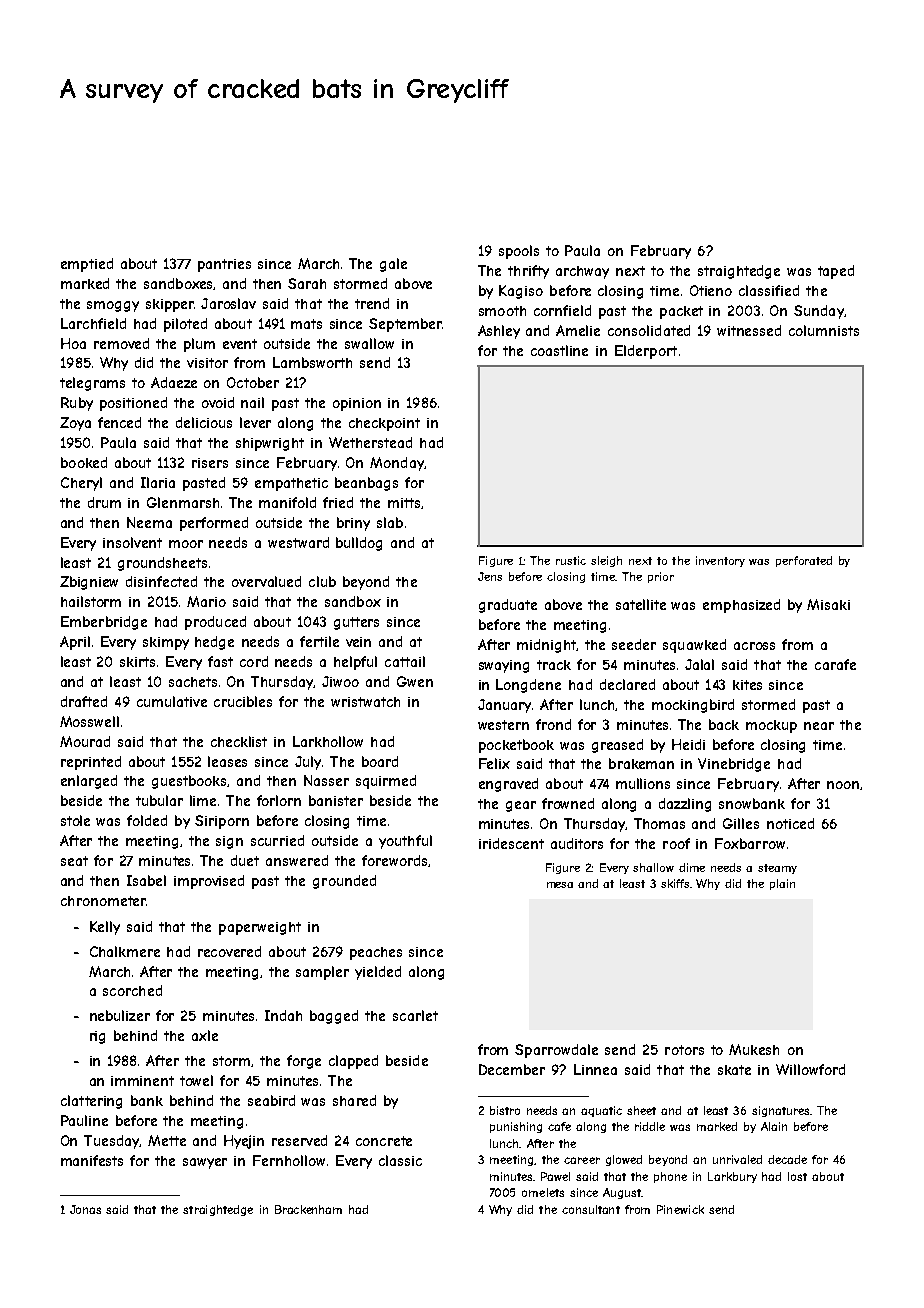 The image size is (924, 1308). What do you see at coordinates (749, 330) in the screenshot?
I see `witnessed` at bounding box center [749, 330].
